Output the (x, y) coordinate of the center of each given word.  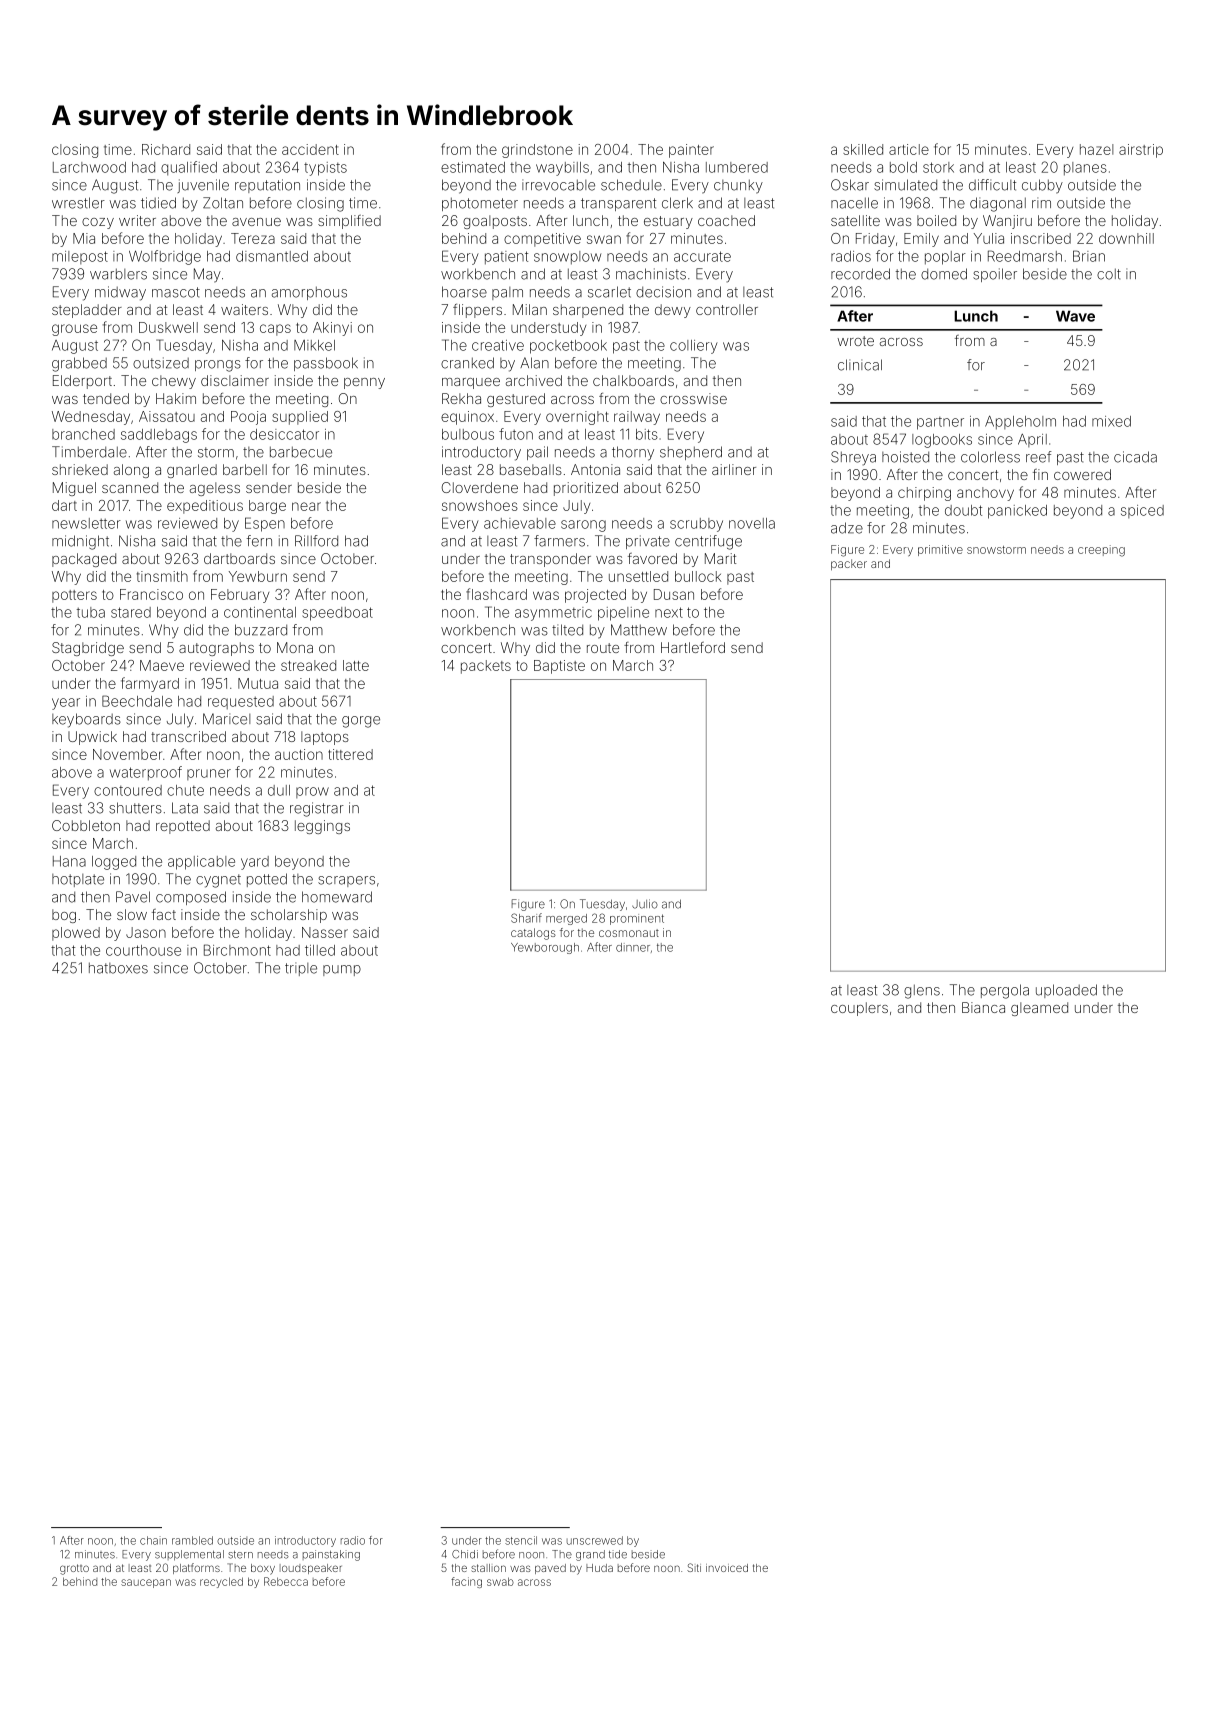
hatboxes (118, 968)
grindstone (537, 151)
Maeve (162, 665)
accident (310, 149)
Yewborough (545, 948)
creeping (1101, 551)
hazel (1096, 149)
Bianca (983, 1007)
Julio (645, 904)
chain (153, 1540)
